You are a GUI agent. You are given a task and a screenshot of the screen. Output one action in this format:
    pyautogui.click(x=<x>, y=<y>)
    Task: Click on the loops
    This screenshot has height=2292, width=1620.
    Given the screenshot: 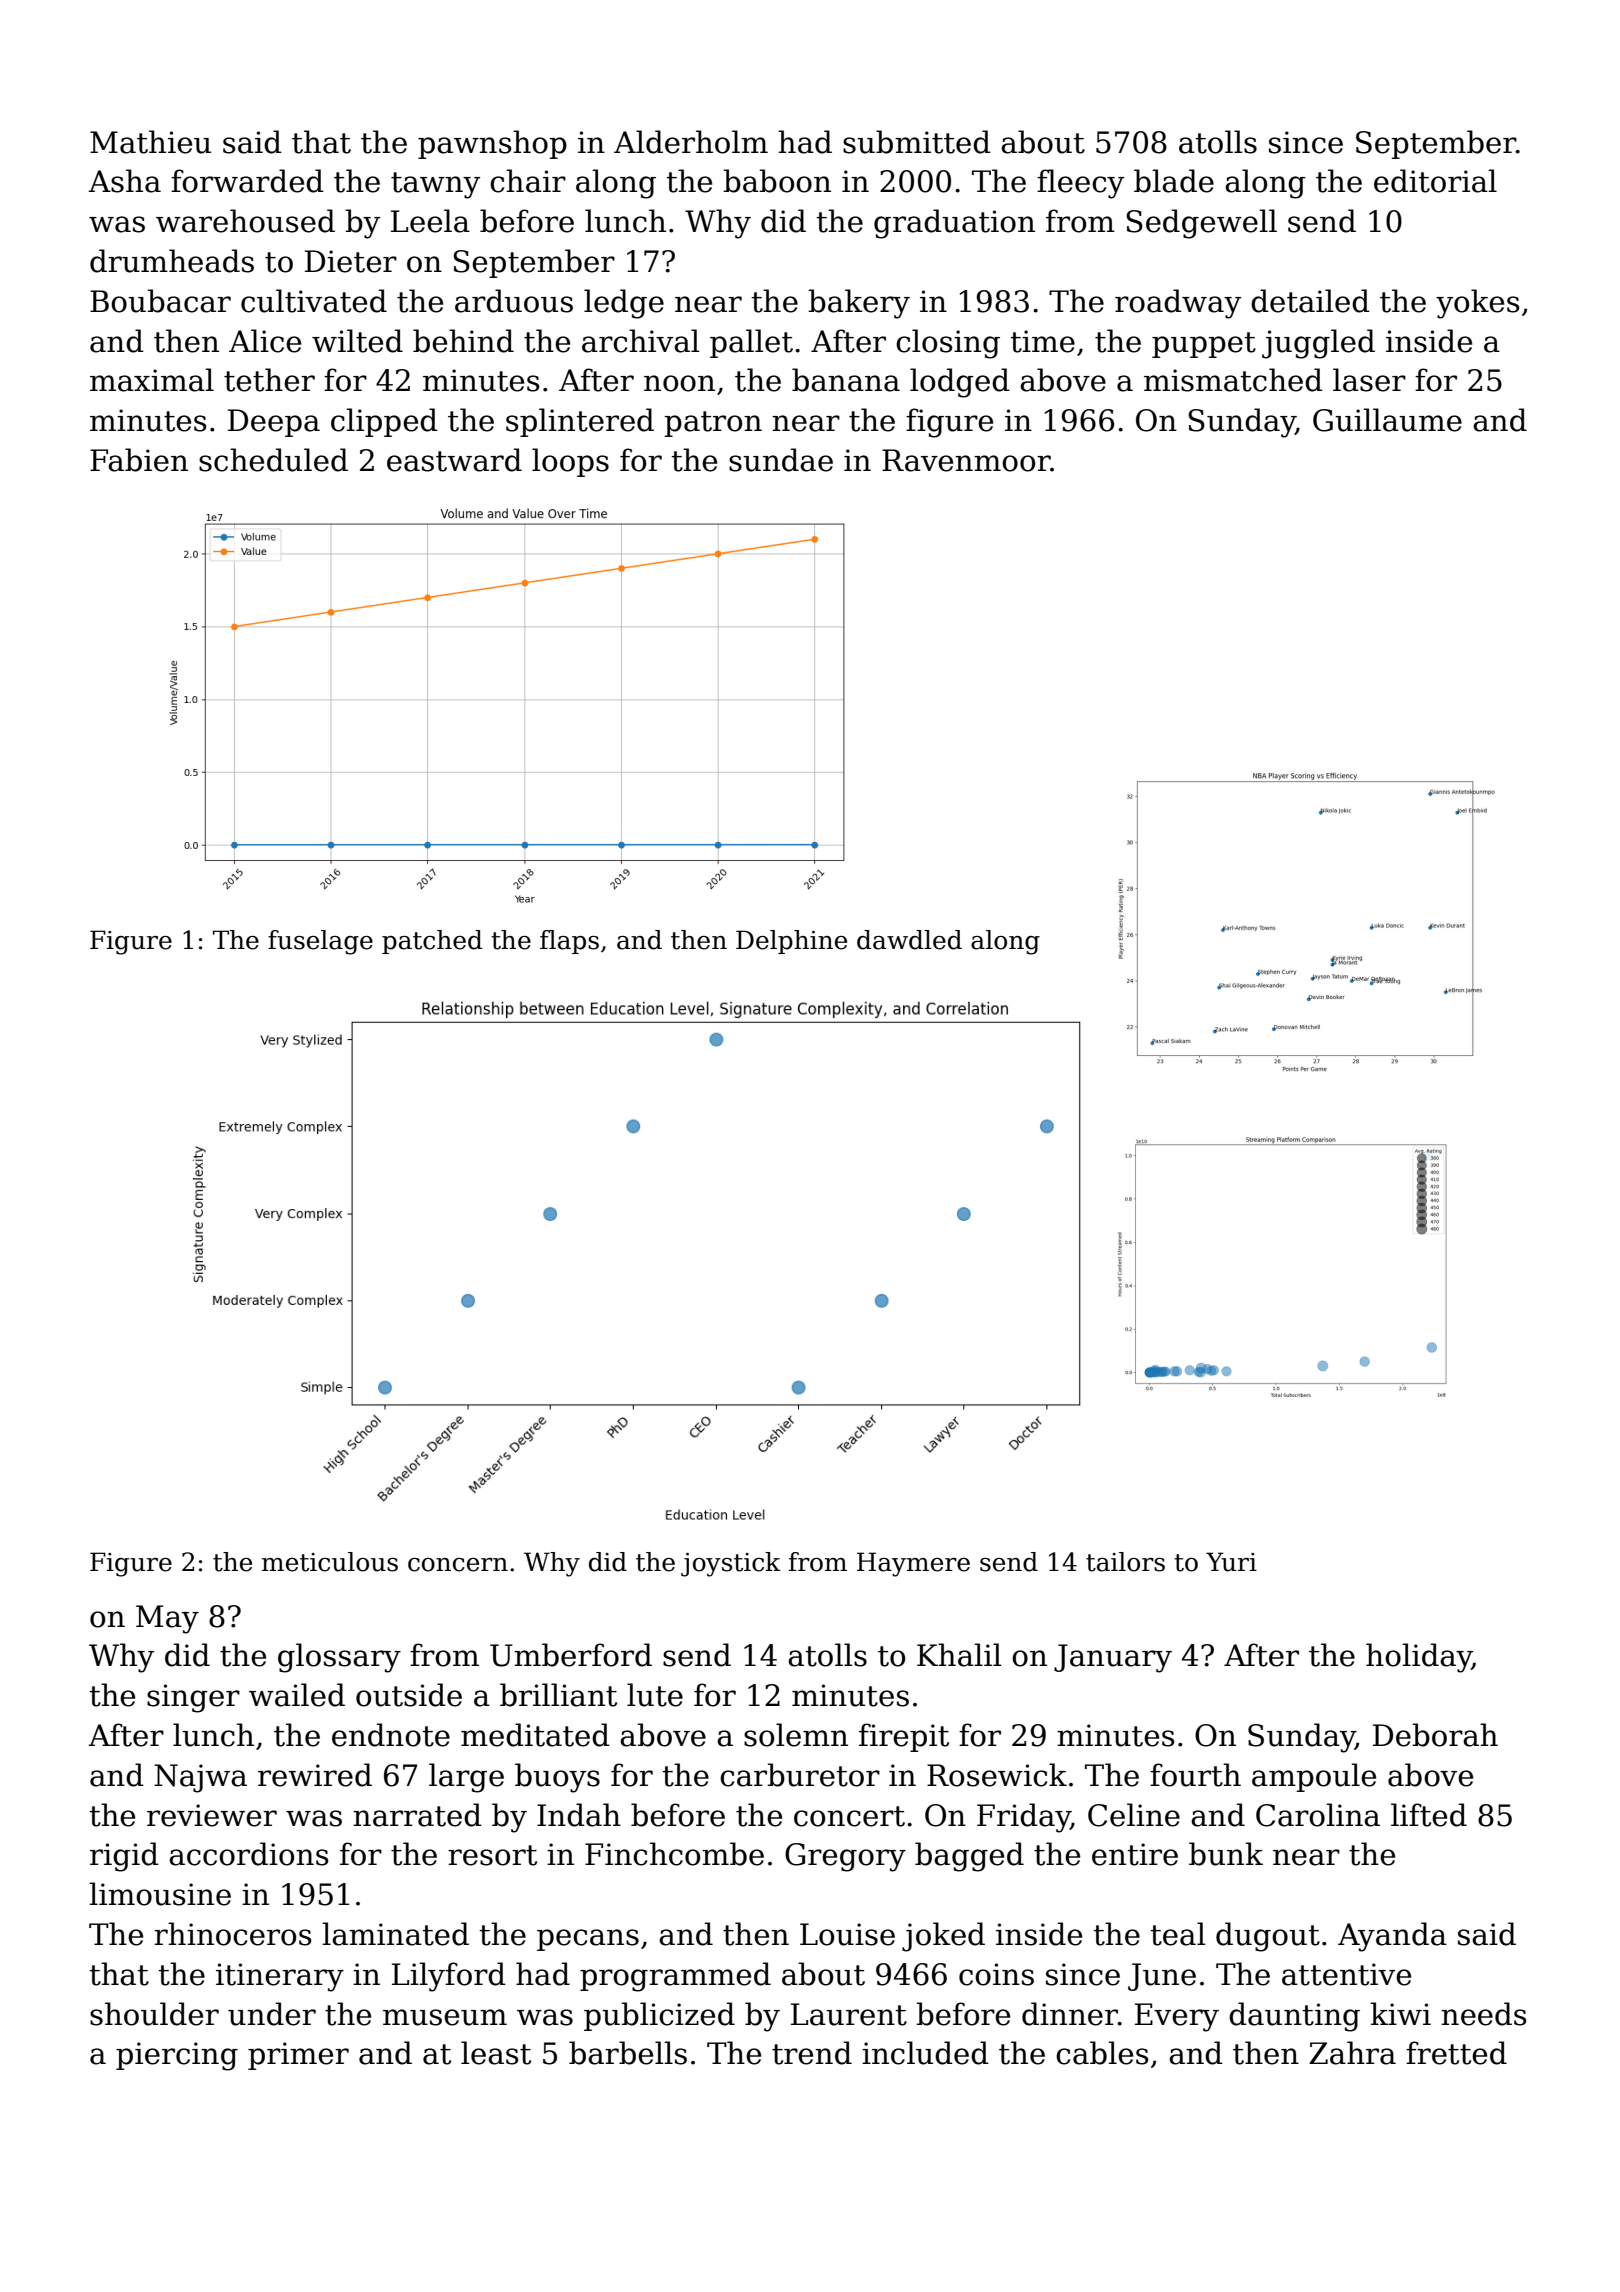 What is the action you would take?
    pyautogui.click(x=570, y=462)
